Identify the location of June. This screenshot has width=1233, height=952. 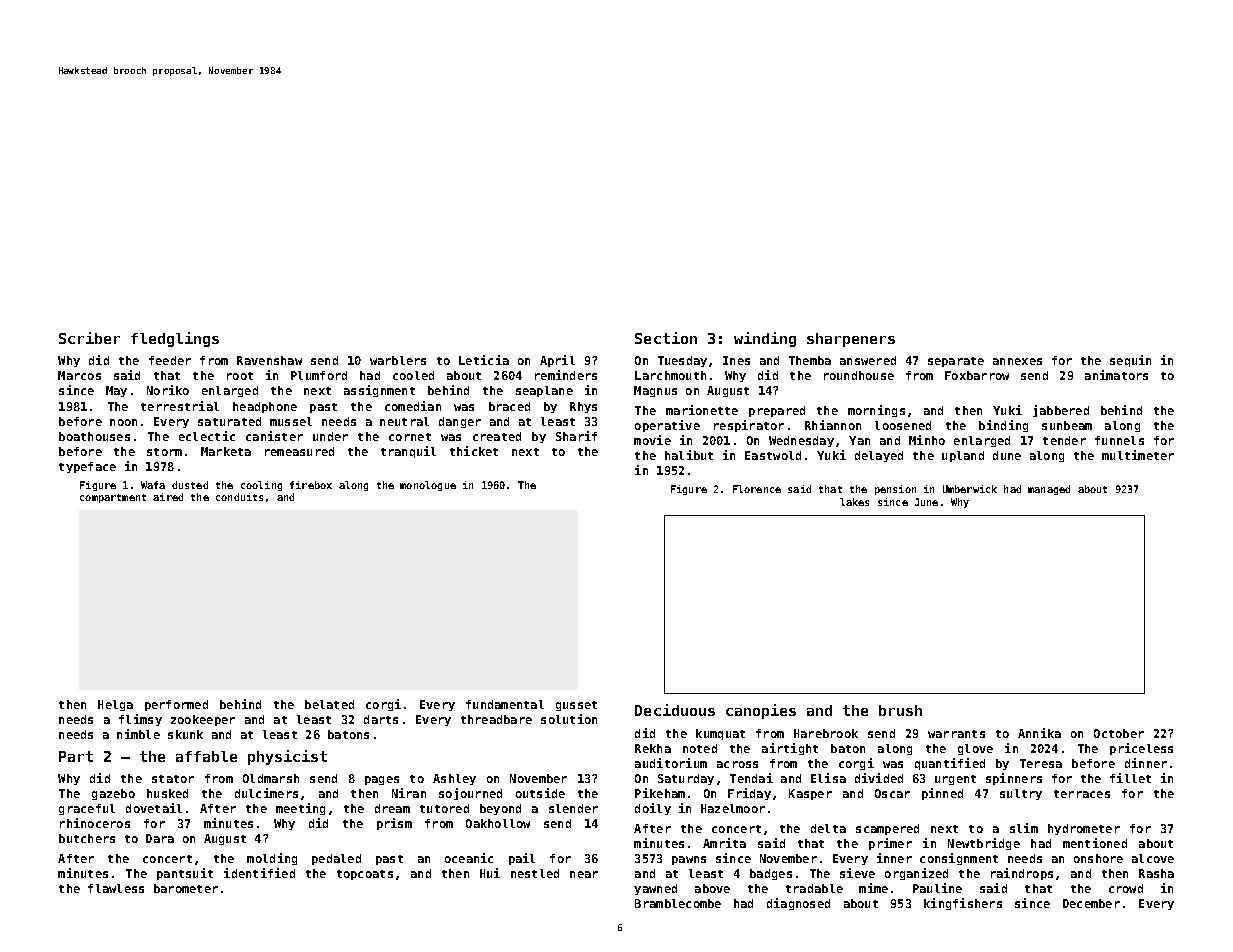
(926, 502).
